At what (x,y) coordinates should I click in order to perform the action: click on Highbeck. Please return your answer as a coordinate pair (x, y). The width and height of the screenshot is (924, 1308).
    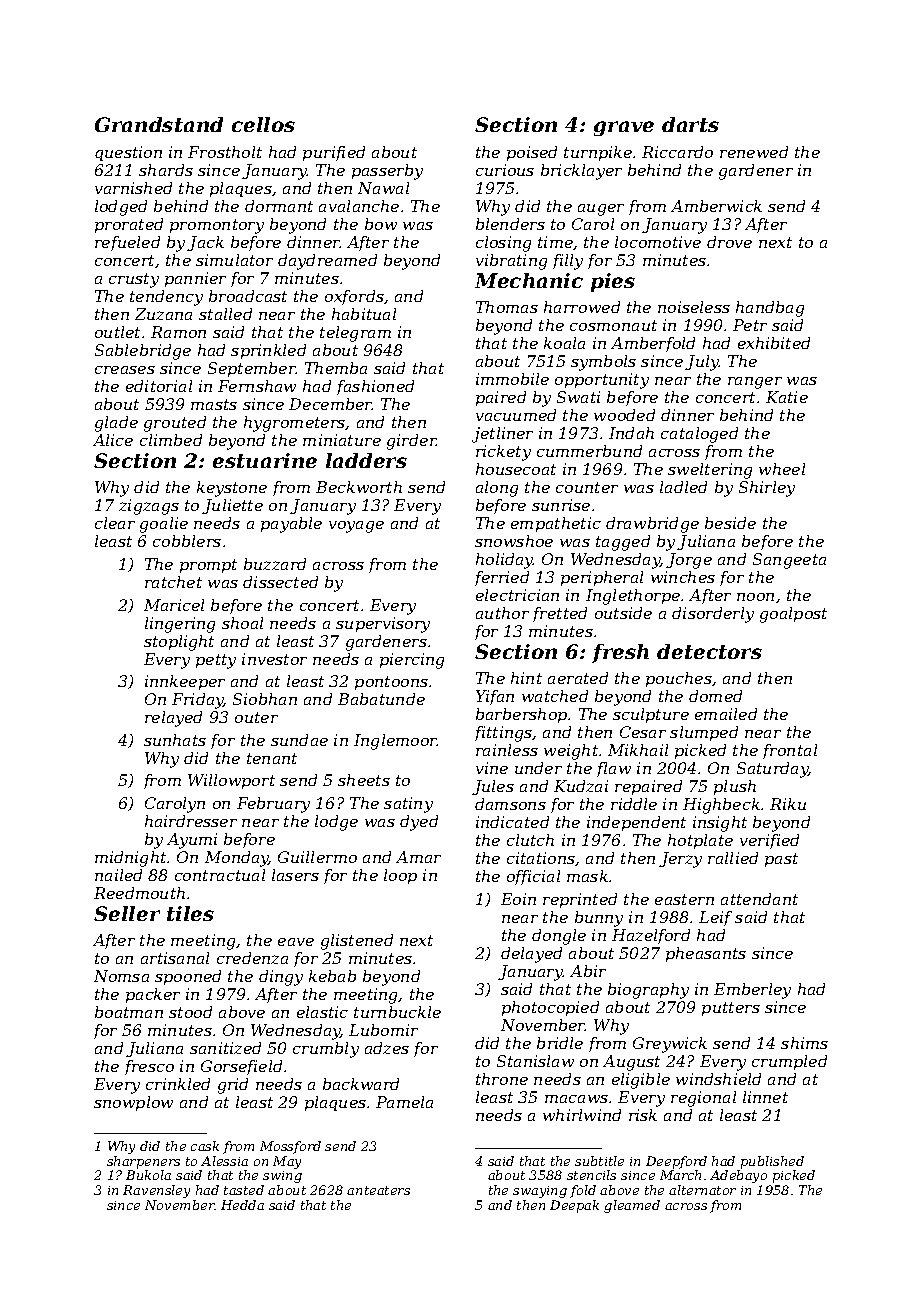
    Looking at the image, I should click on (721, 806).
